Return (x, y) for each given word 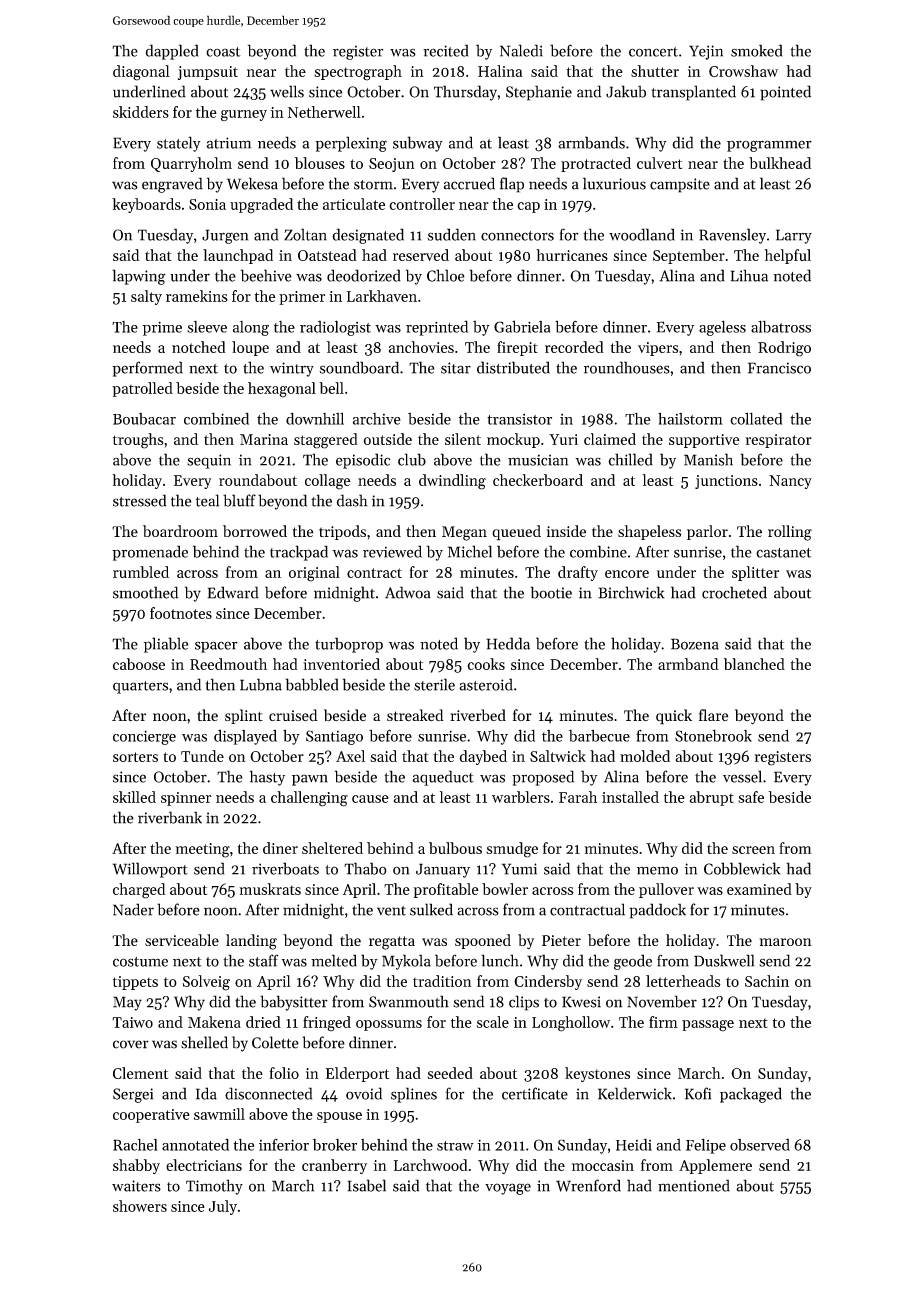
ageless (722, 328)
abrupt (712, 798)
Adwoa (408, 592)
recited (445, 50)
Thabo (365, 868)
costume (140, 962)
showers (140, 1206)
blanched (754, 664)
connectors (517, 236)
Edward (233, 592)
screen (753, 850)
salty (146, 297)
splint (244, 716)
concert (653, 52)
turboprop (349, 645)
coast (223, 52)
